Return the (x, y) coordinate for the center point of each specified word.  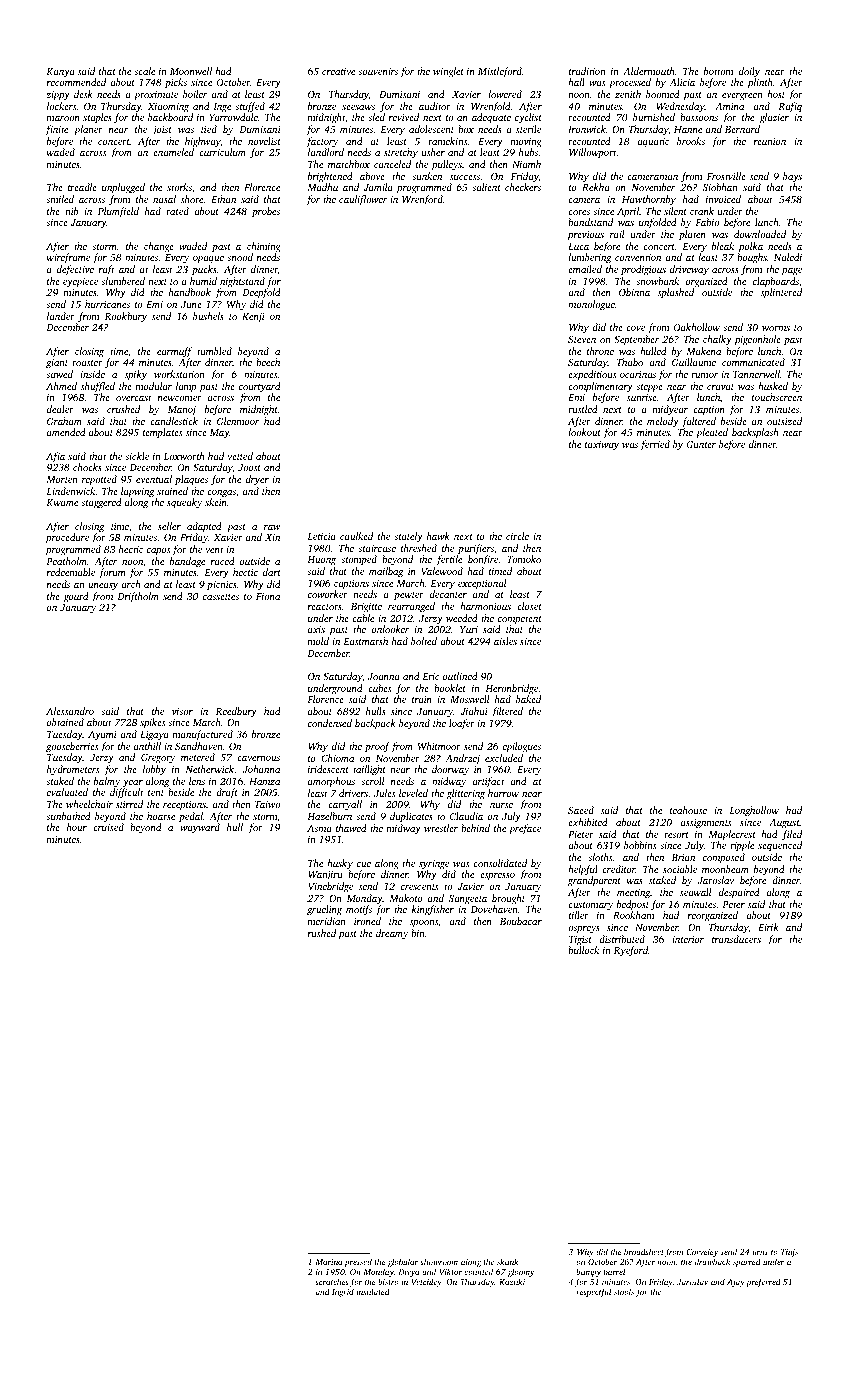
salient (486, 187)
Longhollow (754, 811)
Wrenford (422, 200)
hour (77, 827)
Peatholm (66, 561)
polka (751, 247)
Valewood (442, 571)
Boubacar (521, 921)
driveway (689, 270)
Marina (328, 1262)
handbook (190, 292)
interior (688, 939)
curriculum (222, 152)
